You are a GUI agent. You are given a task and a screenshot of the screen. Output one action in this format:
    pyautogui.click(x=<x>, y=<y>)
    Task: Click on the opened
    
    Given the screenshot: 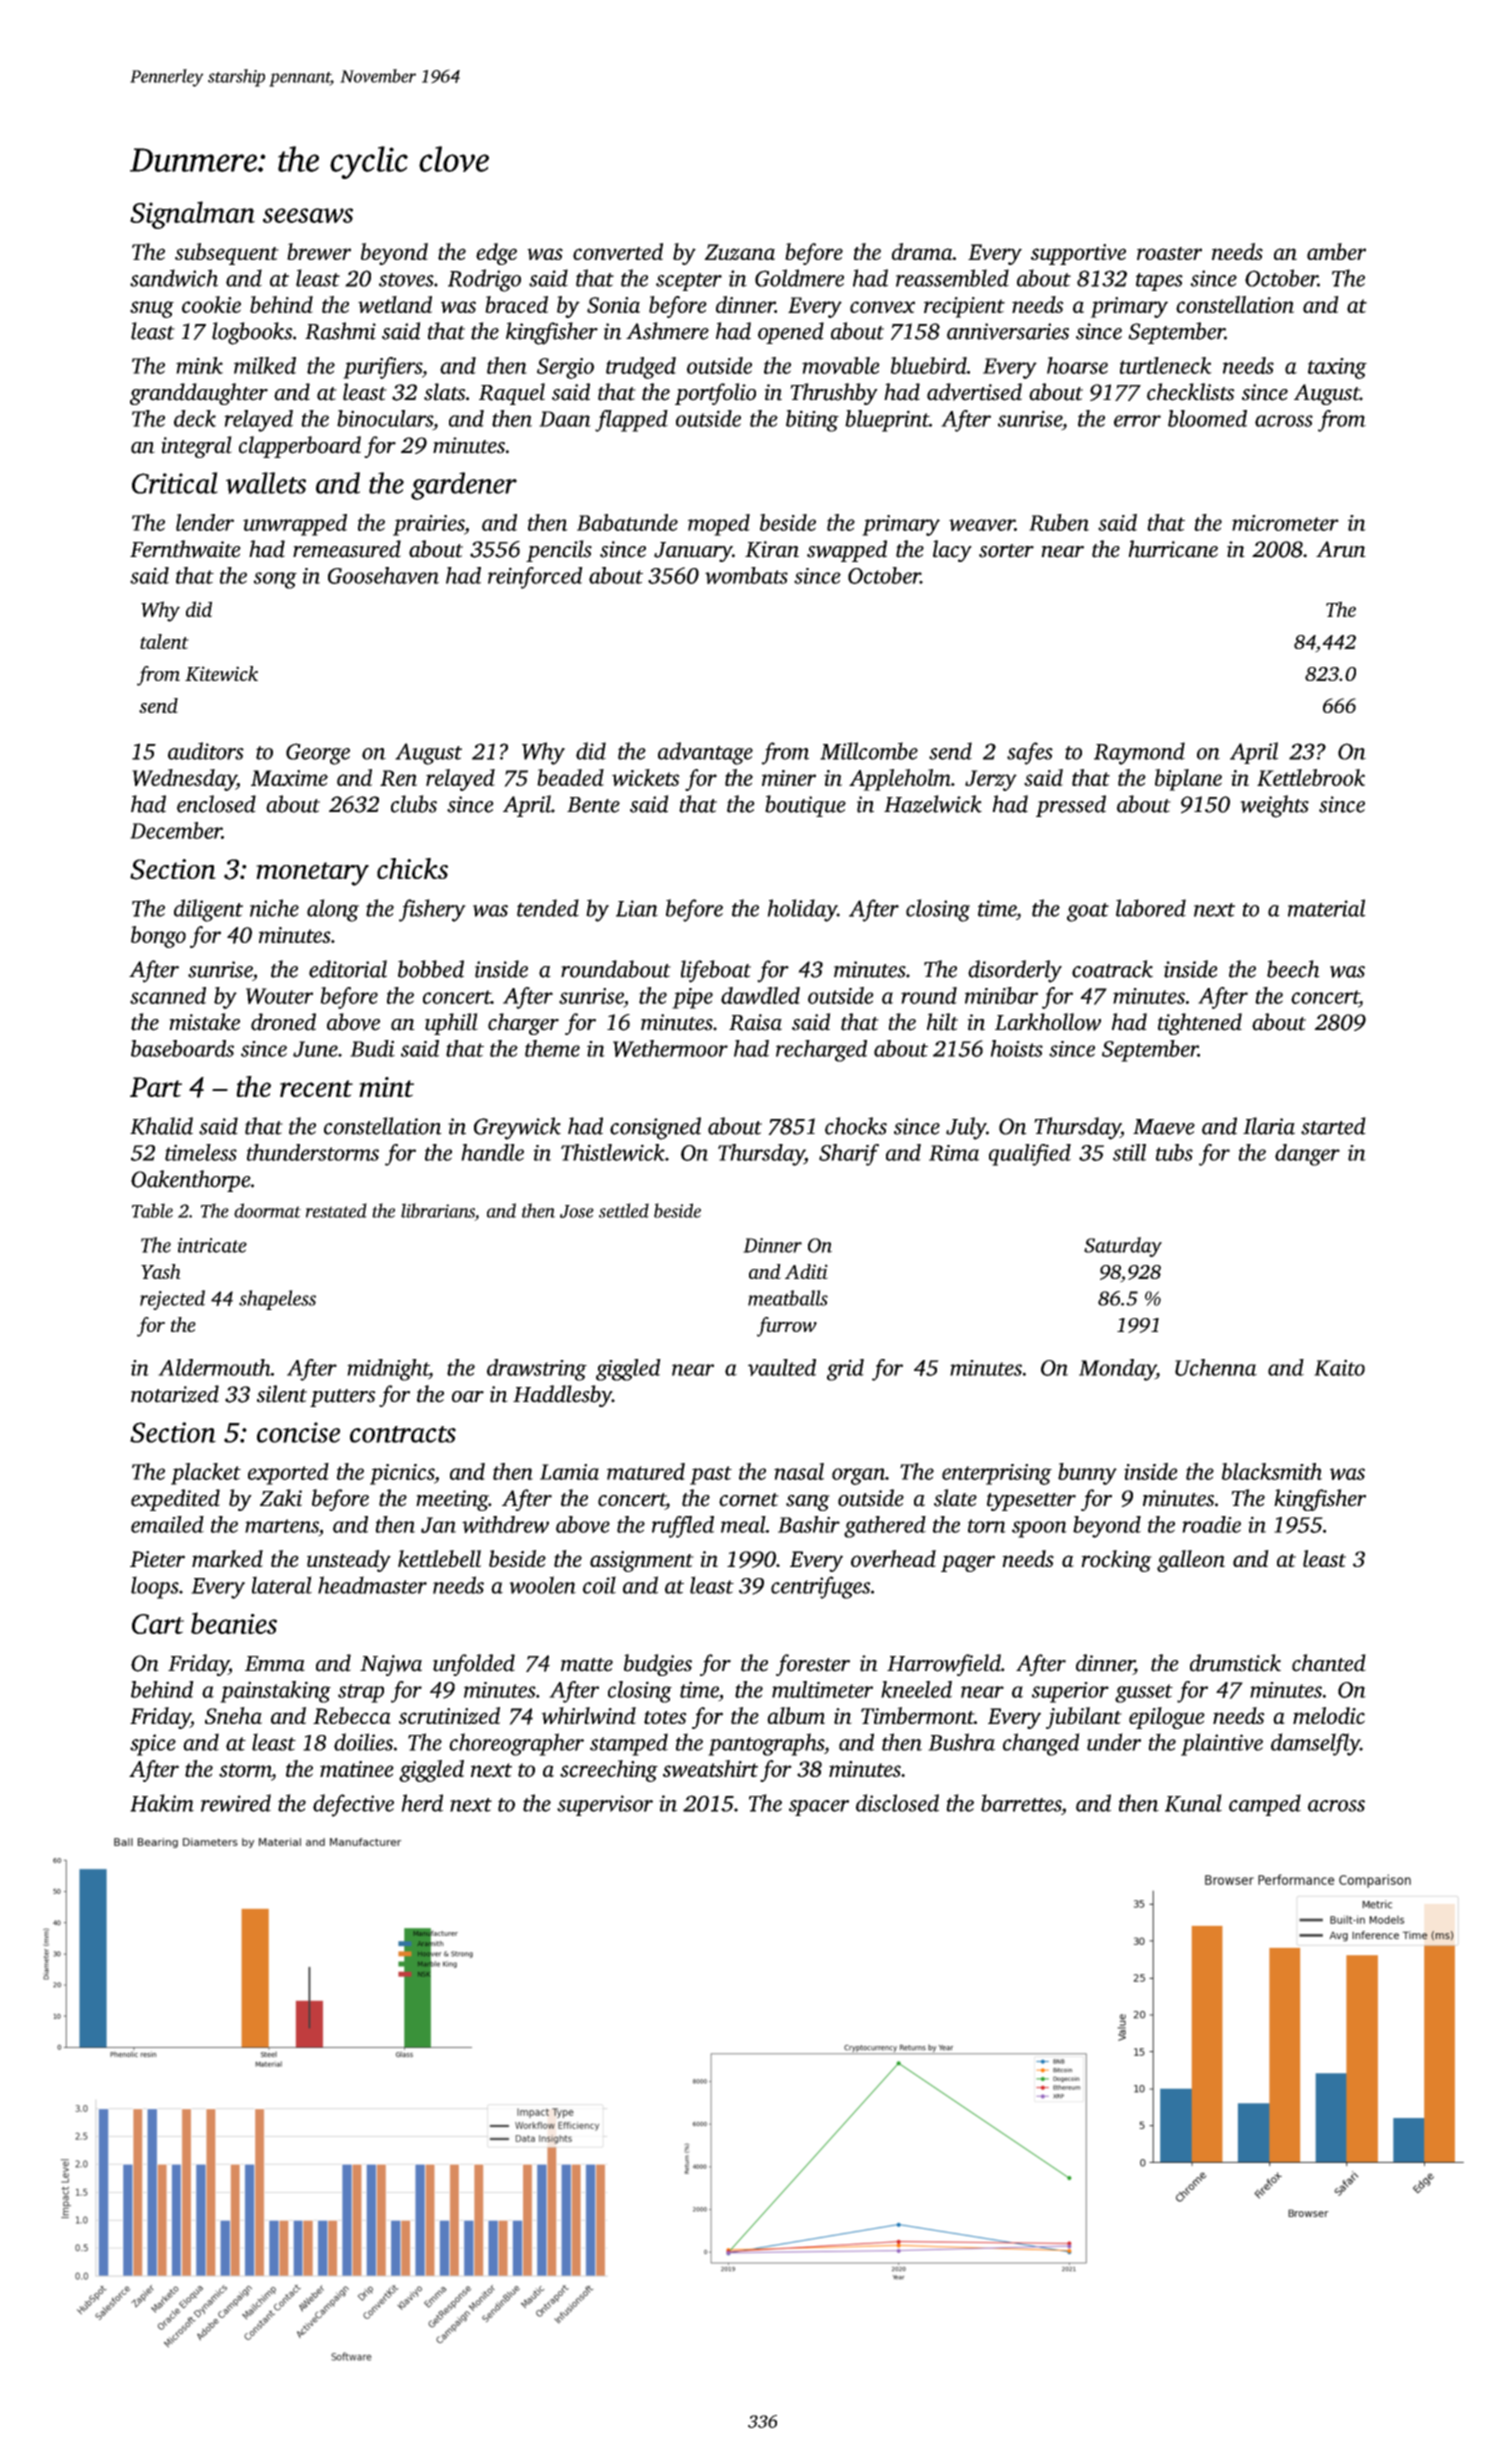 What is the action you would take?
    pyautogui.click(x=791, y=333)
